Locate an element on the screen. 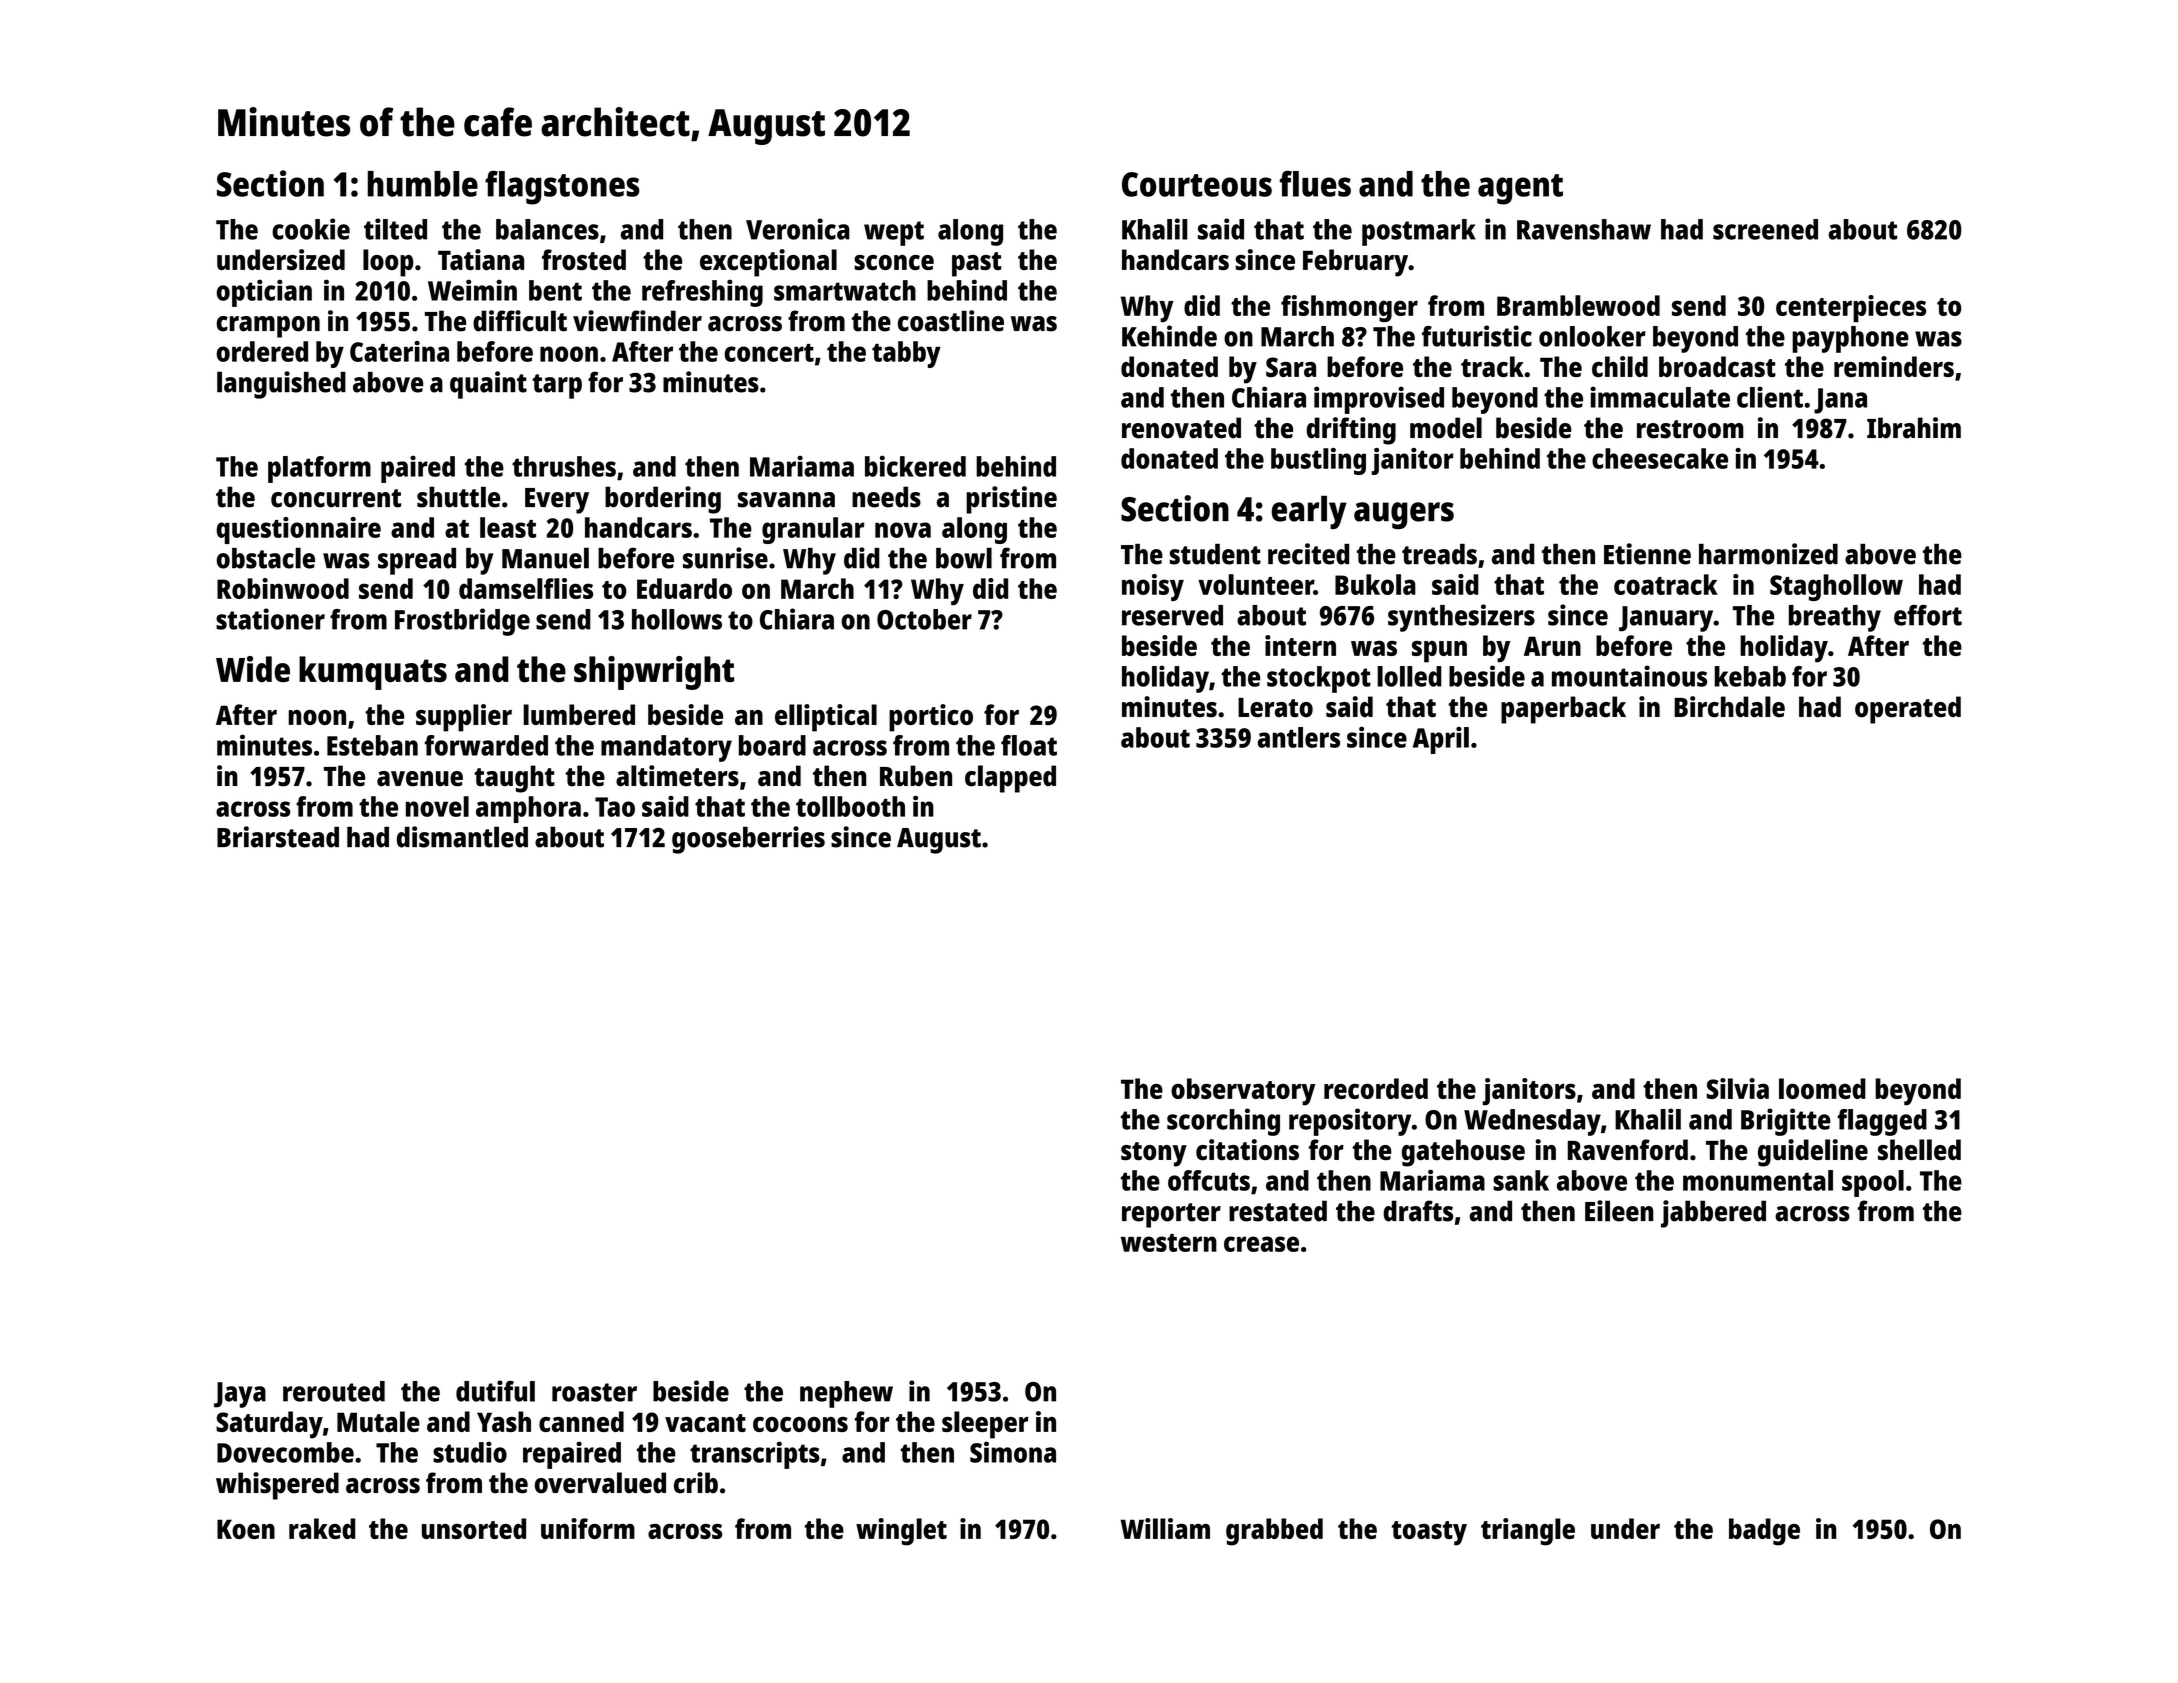 The width and height of the screenshot is (2178, 1683). operated is located at coordinates (1908, 710).
